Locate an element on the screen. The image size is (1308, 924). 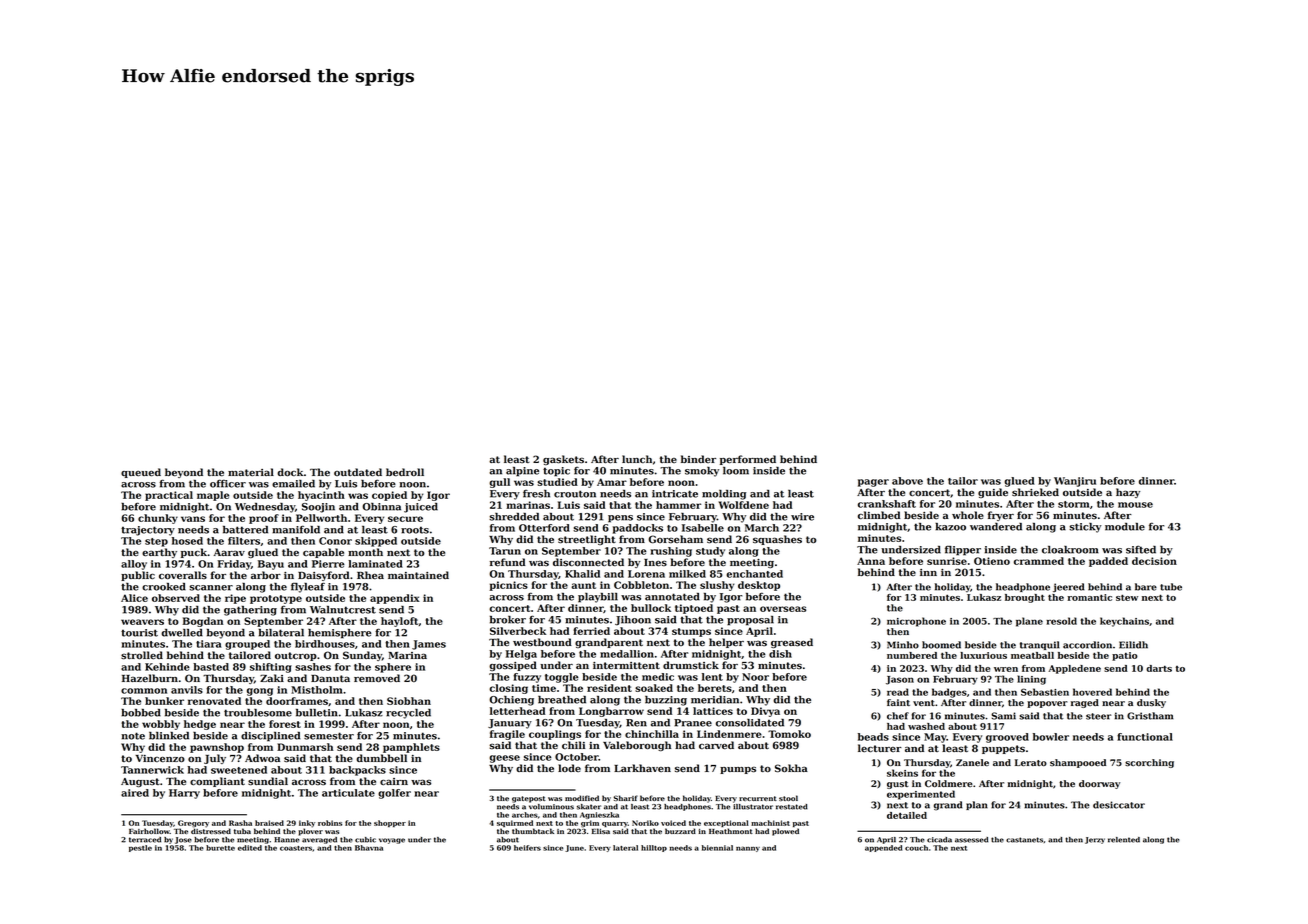
hammer is located at coordinates (678, 505).
